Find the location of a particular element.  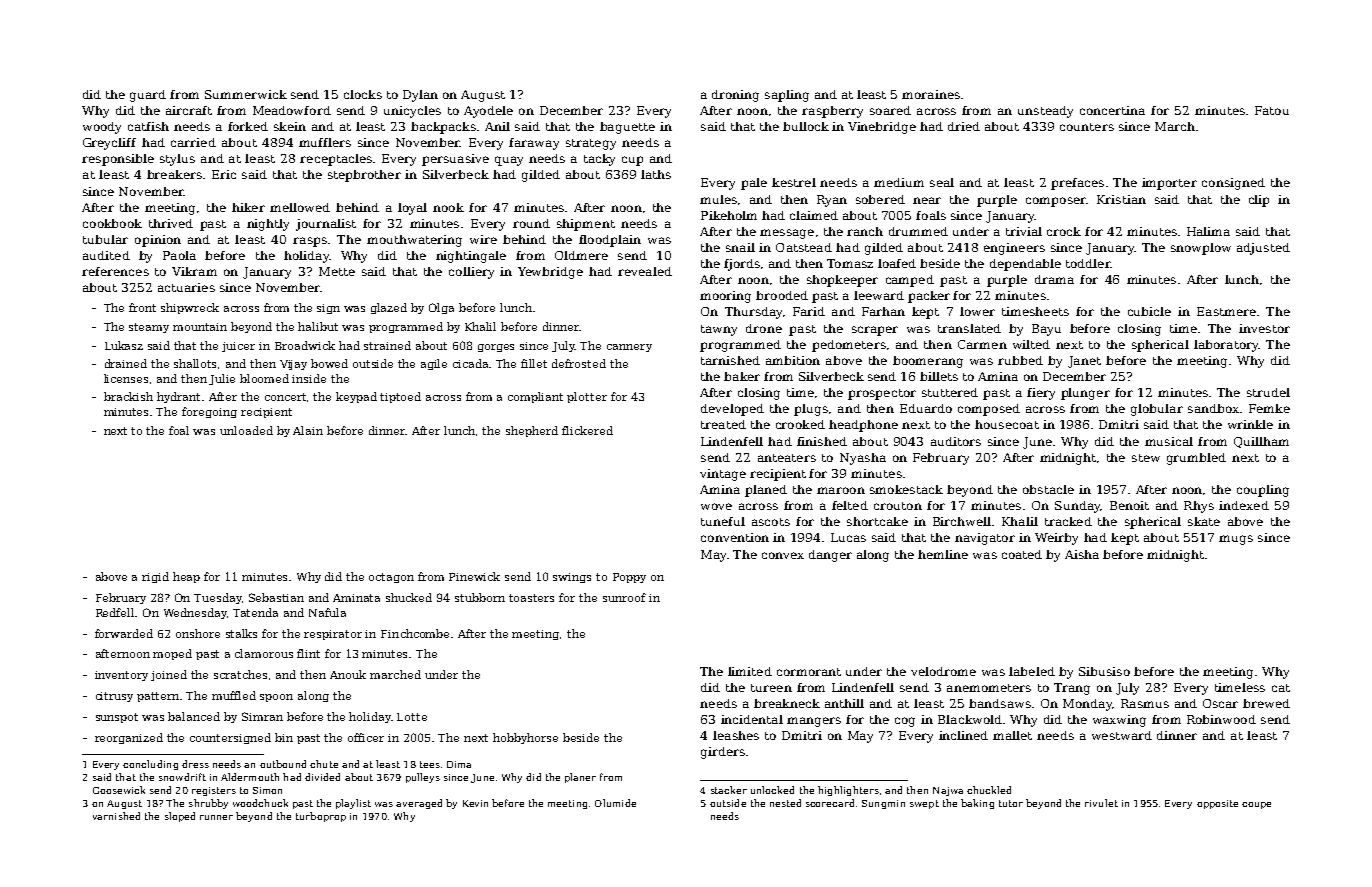

Meadowford is located at coordinates (292, 110).
